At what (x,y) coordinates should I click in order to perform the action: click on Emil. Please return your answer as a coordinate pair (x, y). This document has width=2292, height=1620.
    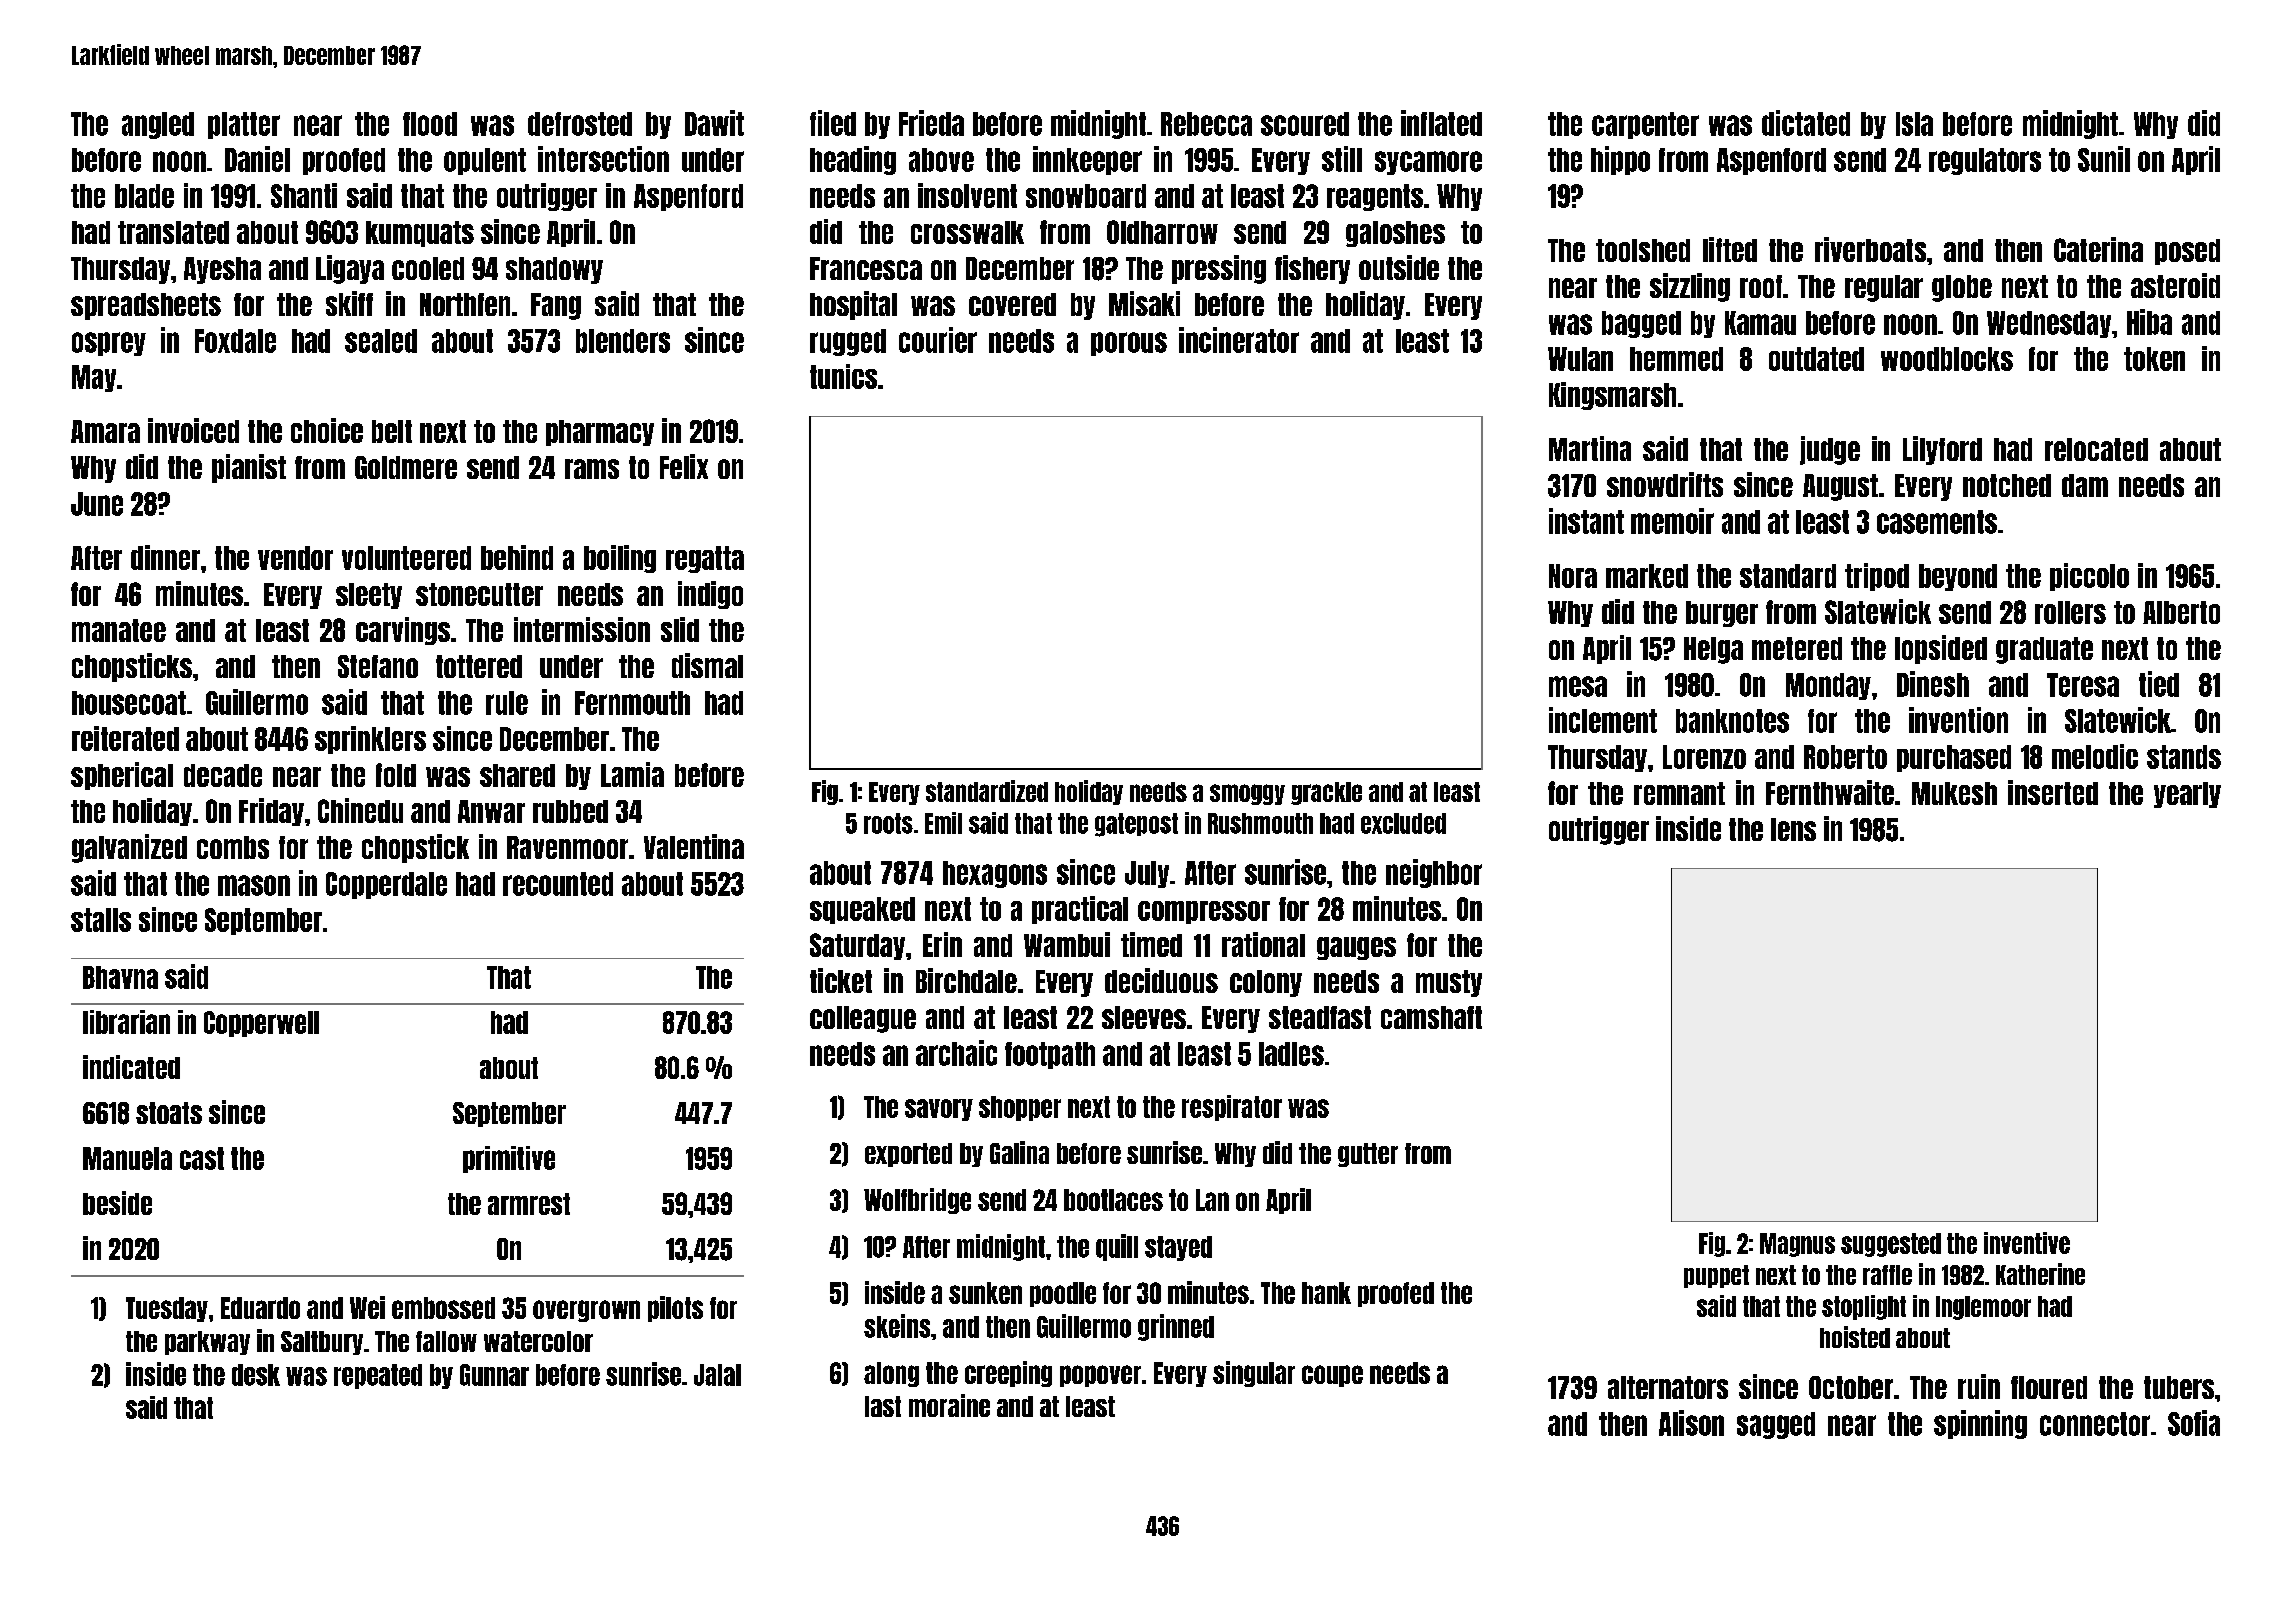
    Looking at the image, I should click on (943, 823).
